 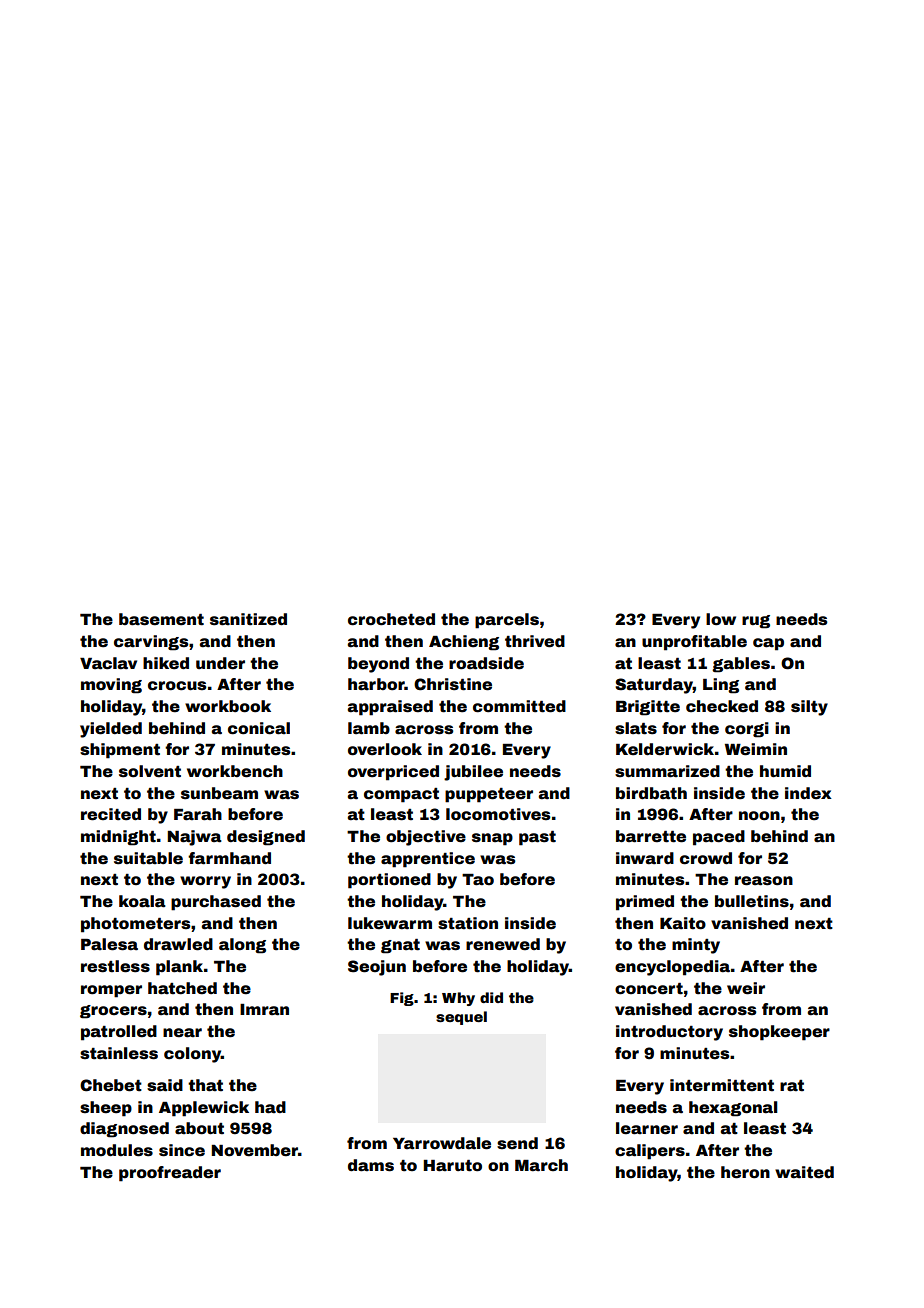 What do you see at coordinates (461, 1018) in the screenshot?
I see `sequel` at bounding box center [461, 1018].
